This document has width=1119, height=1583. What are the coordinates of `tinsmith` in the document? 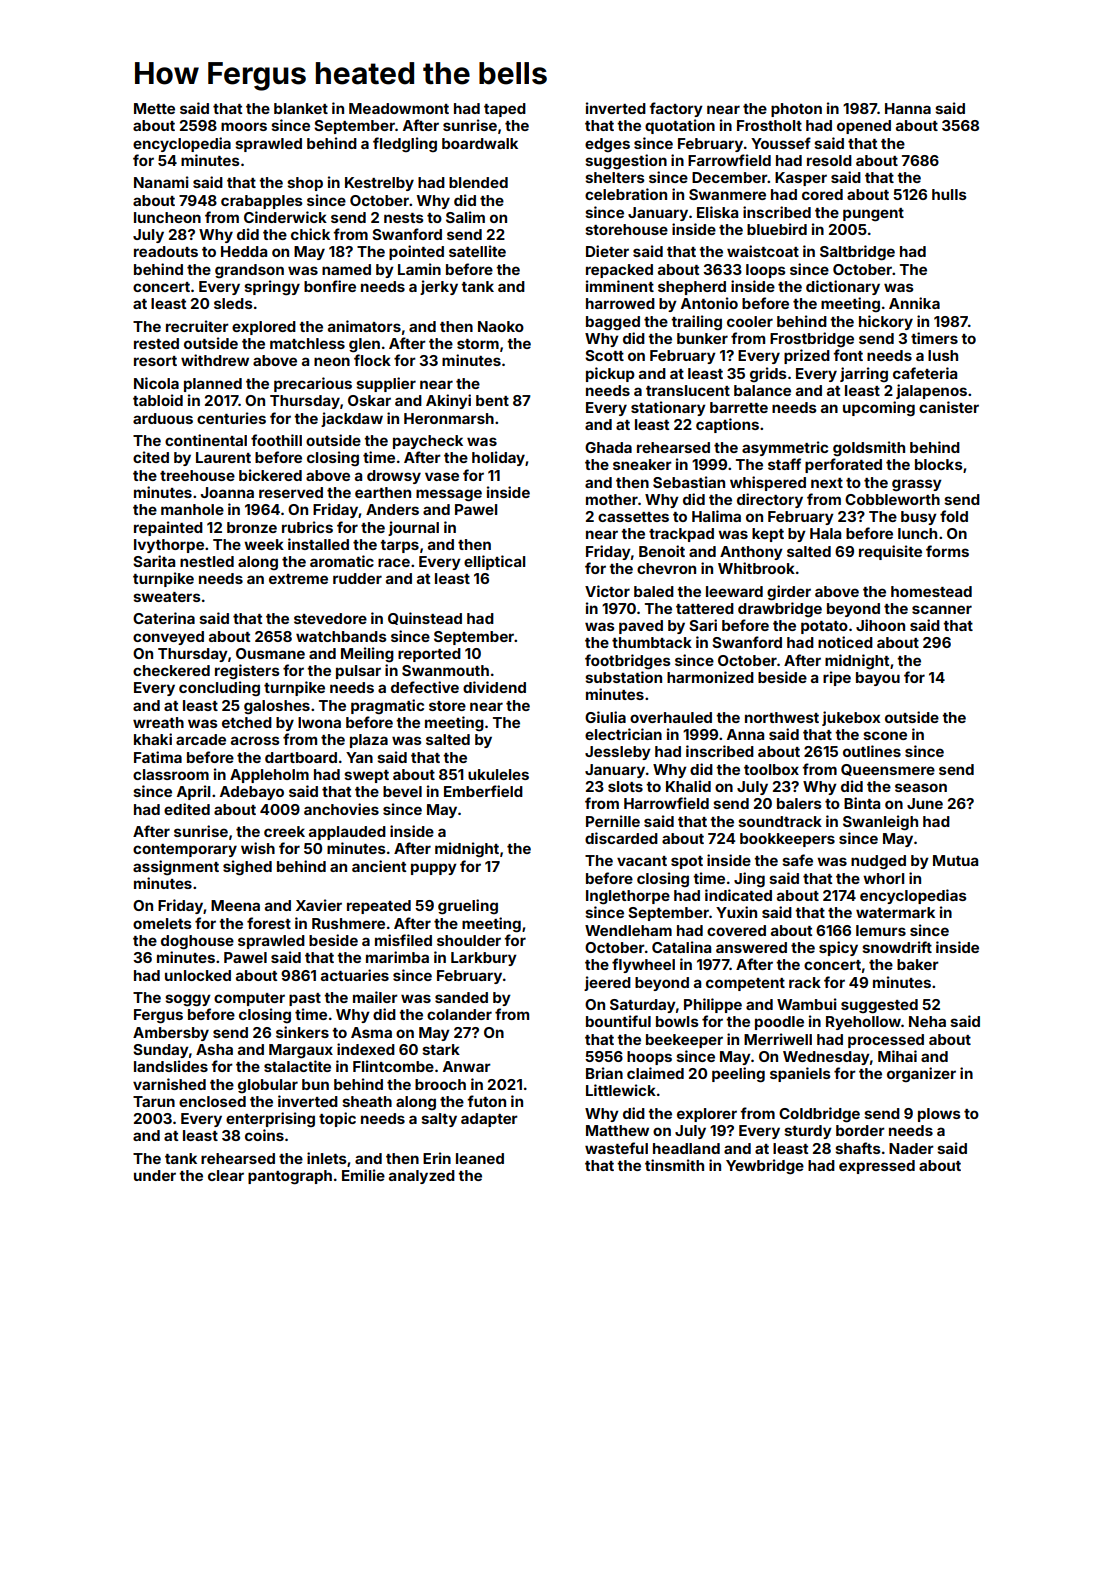 It's located at (674, 1165).
